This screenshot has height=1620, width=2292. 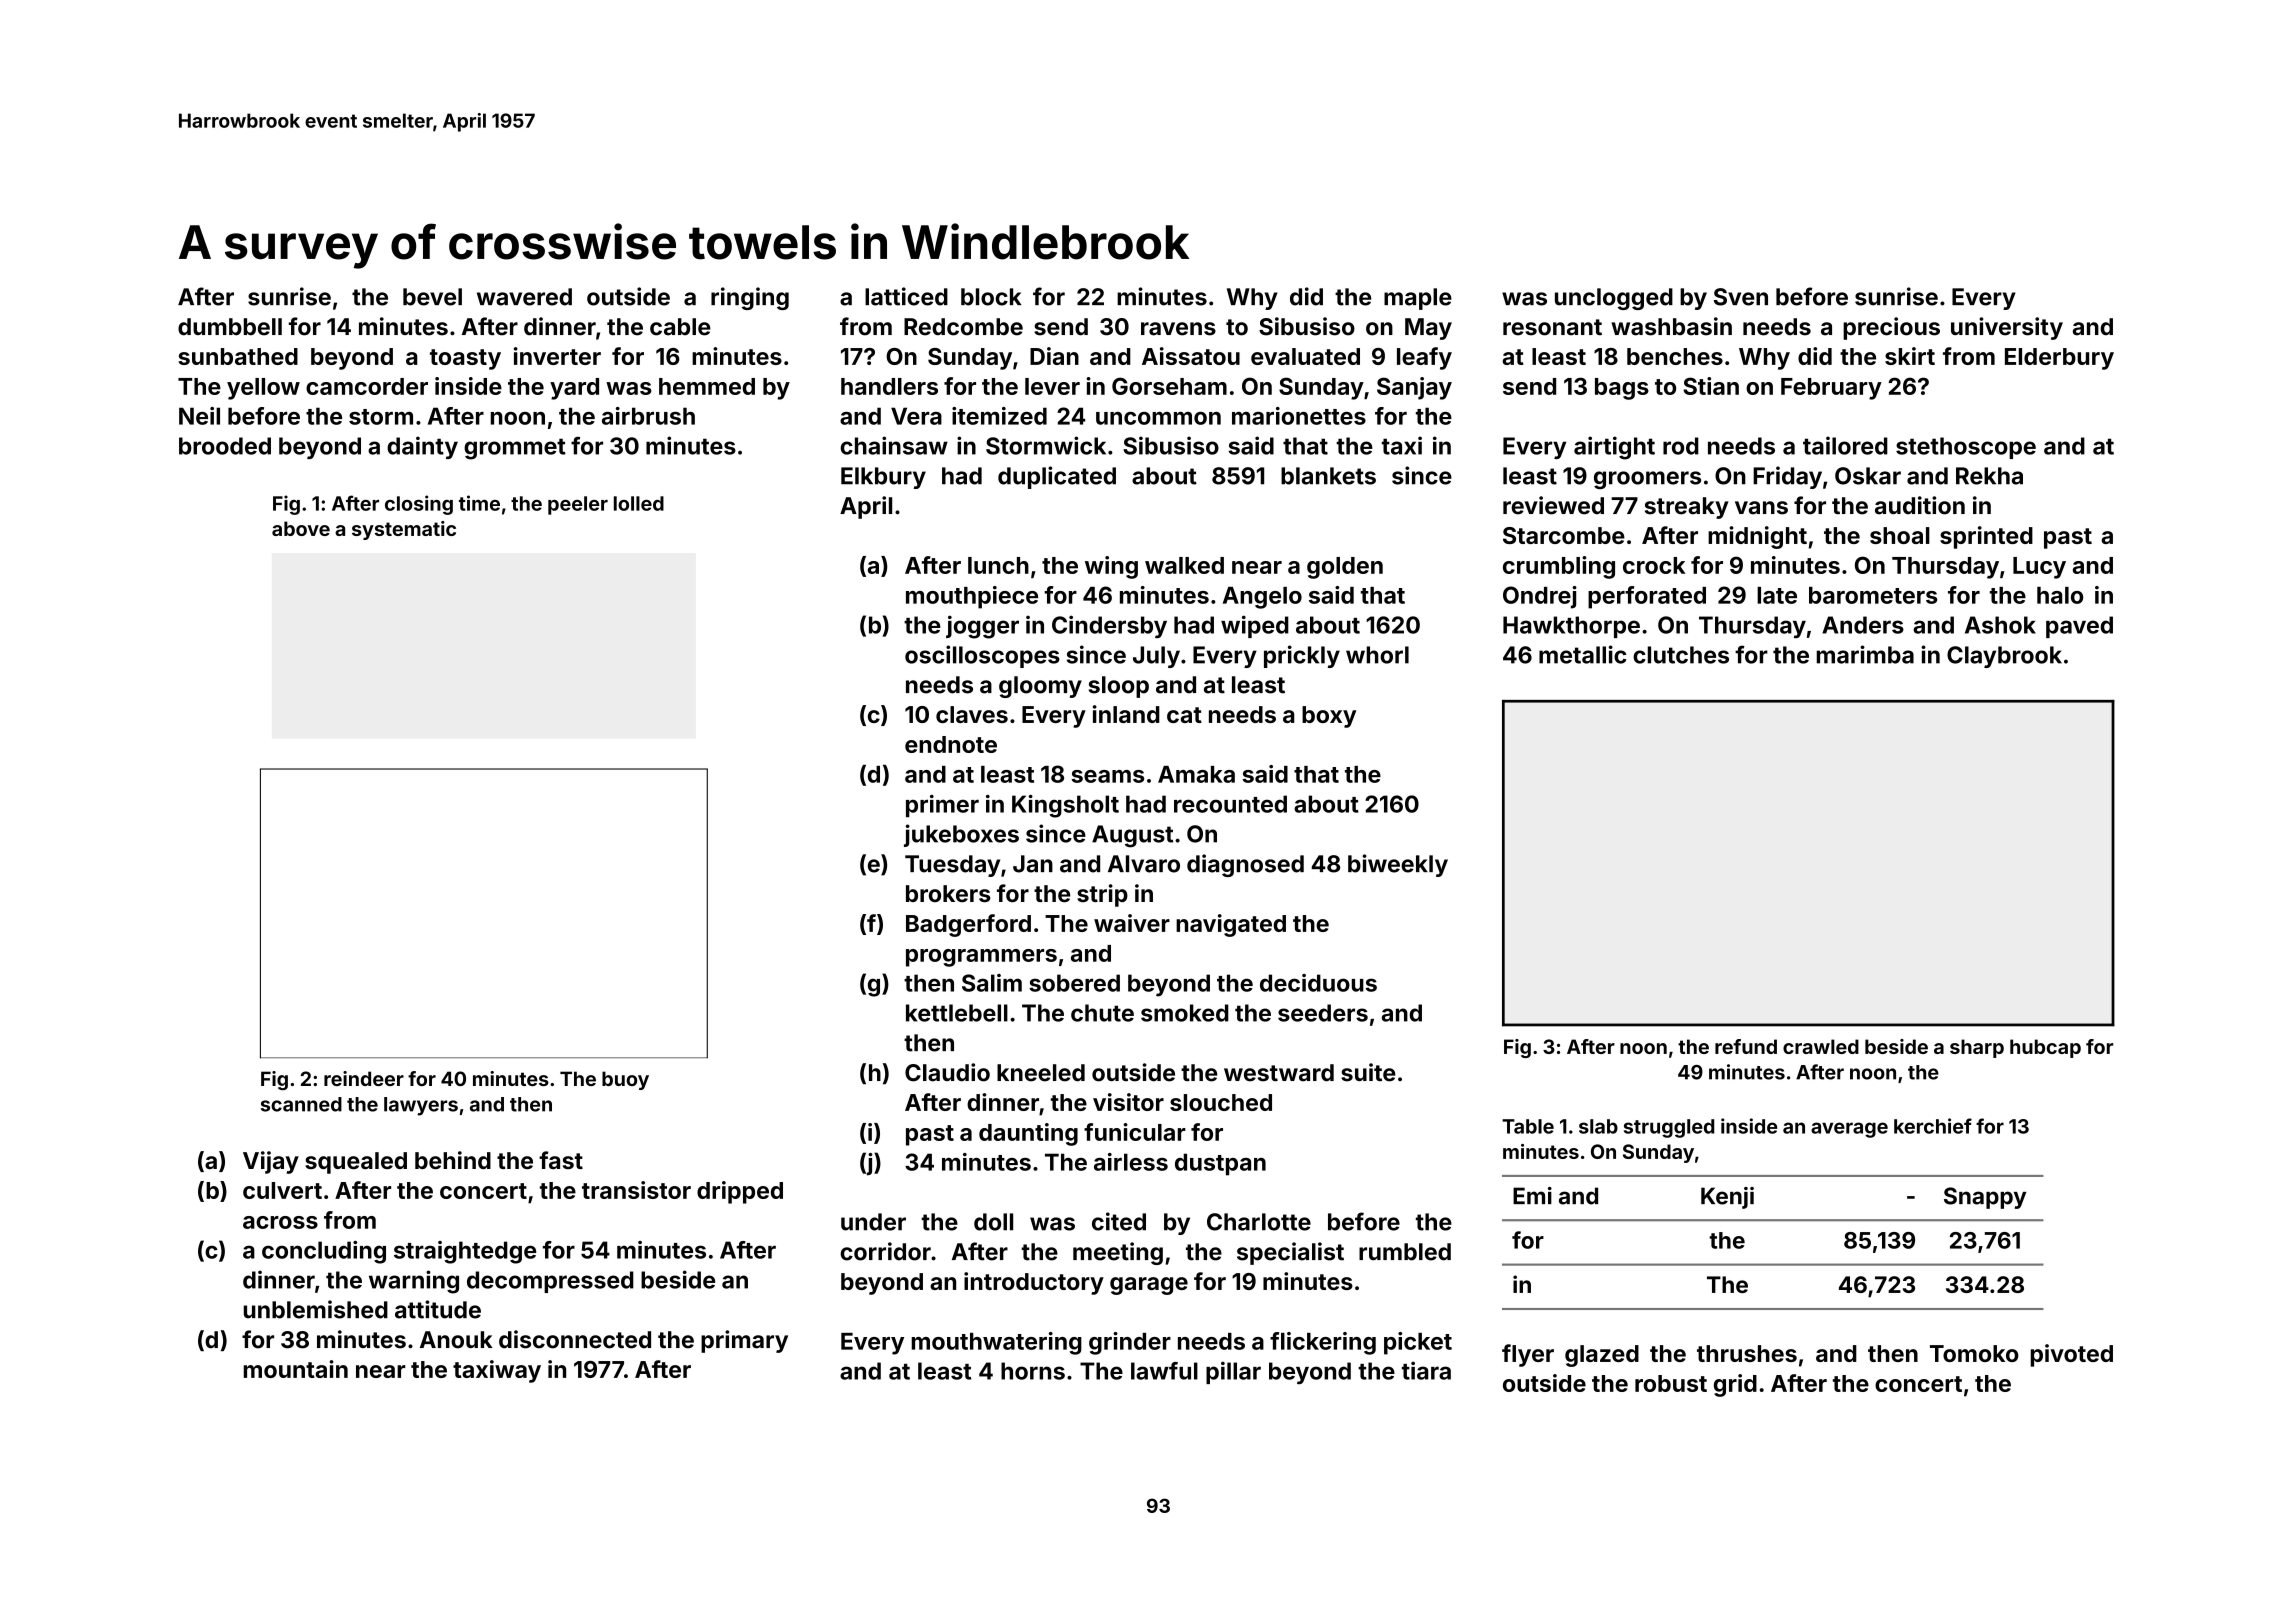 I want to click on Dian, so click(x=1054, y=356).
